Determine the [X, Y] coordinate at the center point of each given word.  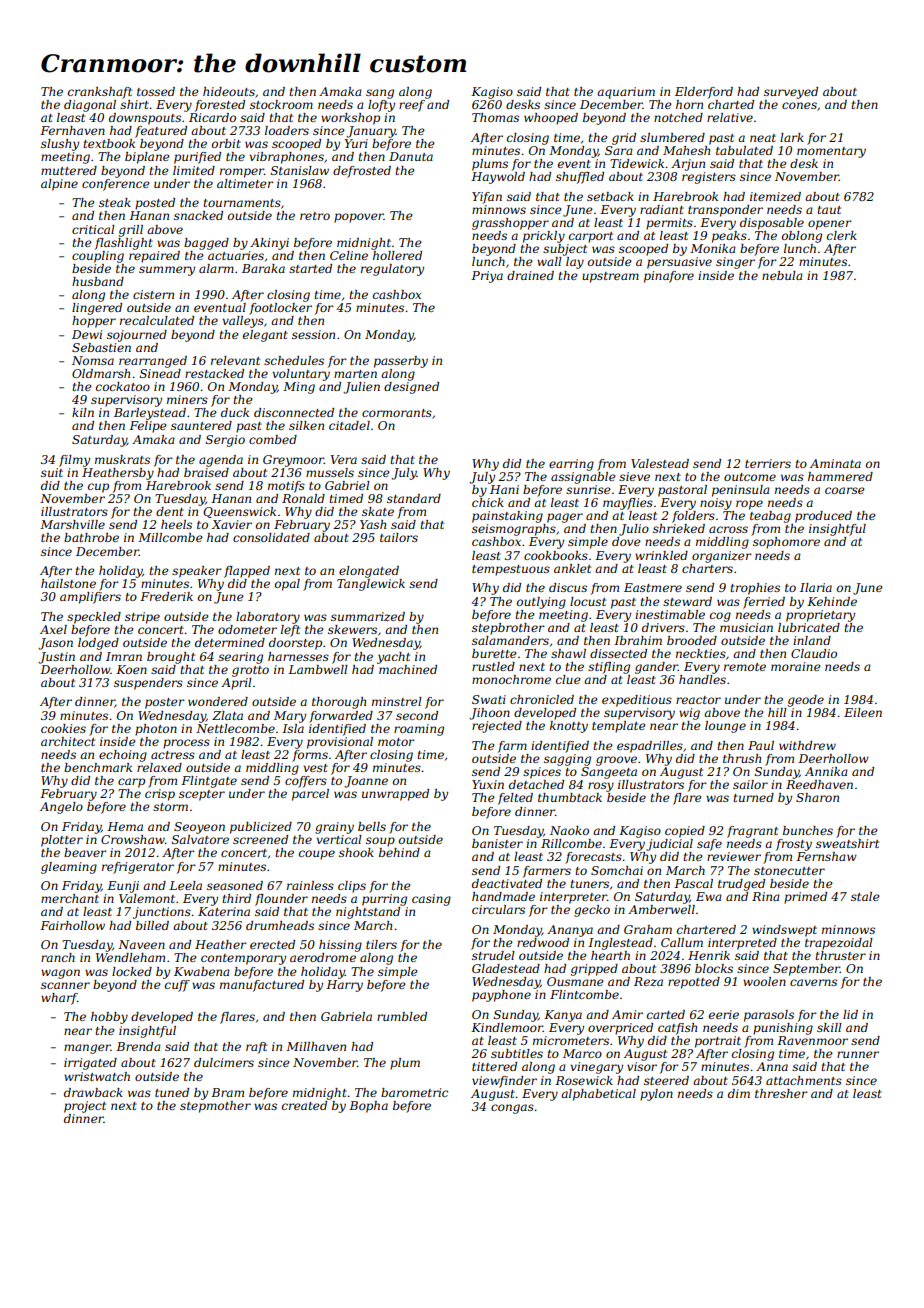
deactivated [507, 883]
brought [171, 658]
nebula [782, 275]
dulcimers [224, 1062]
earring [571, 465]
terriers [768, 463]
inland [812, 640]
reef [412, 106]
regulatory [392, 270]
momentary [831, 152]
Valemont [147, 898]
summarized [368, 616]
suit [52, 472]
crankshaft [100, 93]
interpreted [742, 944]
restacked [214, 373]
